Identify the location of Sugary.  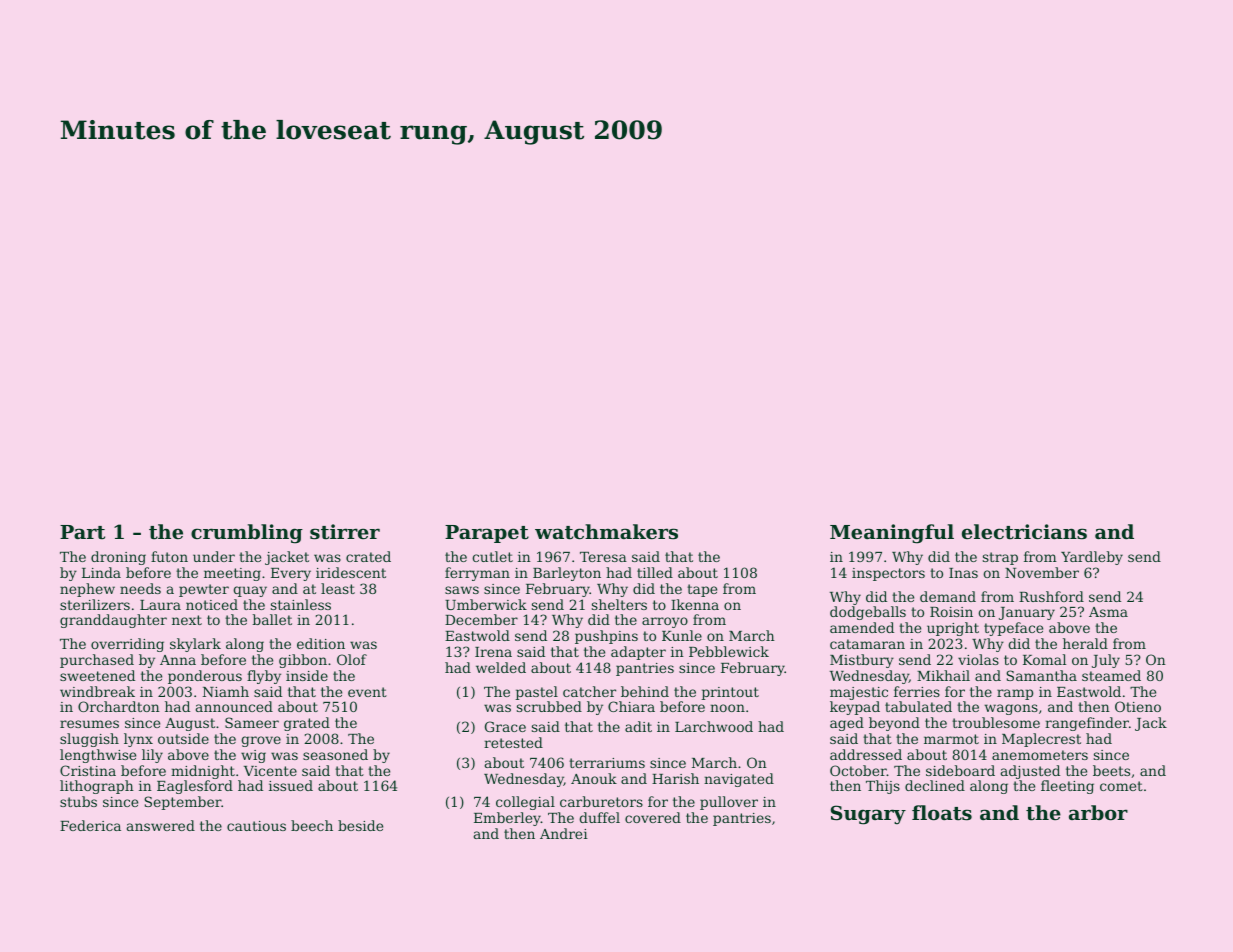
(868, 815).
